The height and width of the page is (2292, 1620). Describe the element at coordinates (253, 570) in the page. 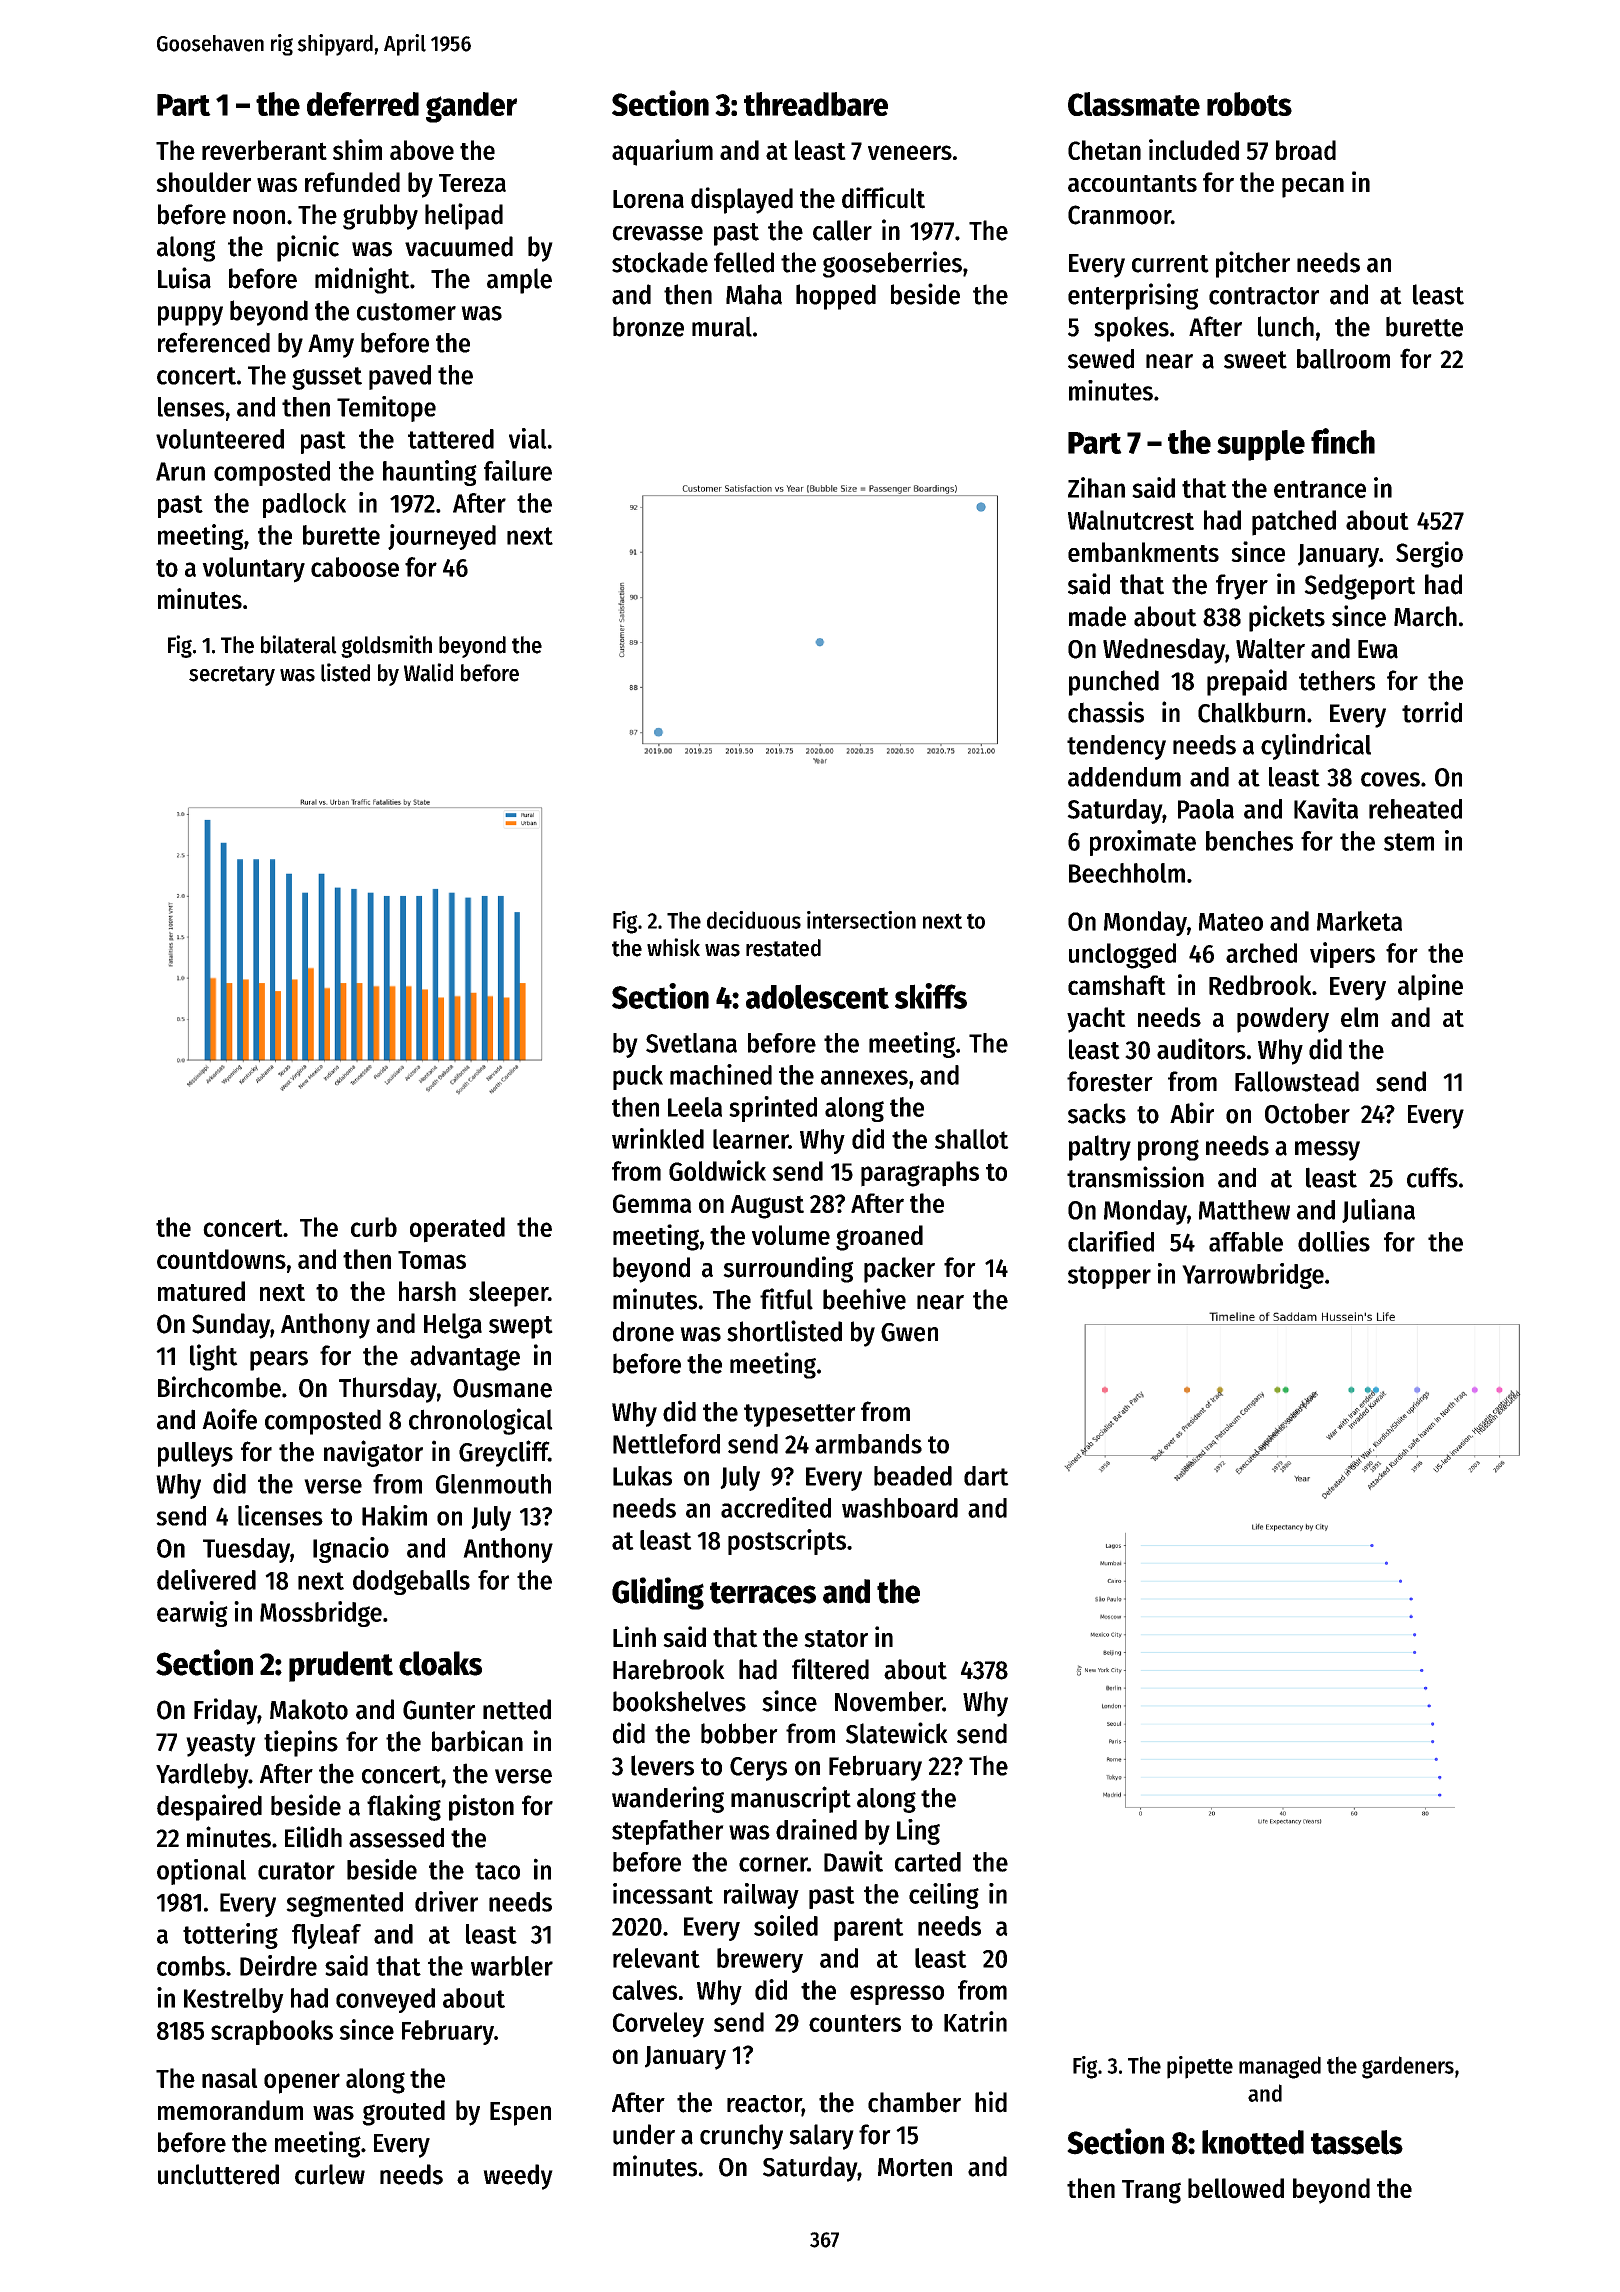

I see `voluntary` at that location.
